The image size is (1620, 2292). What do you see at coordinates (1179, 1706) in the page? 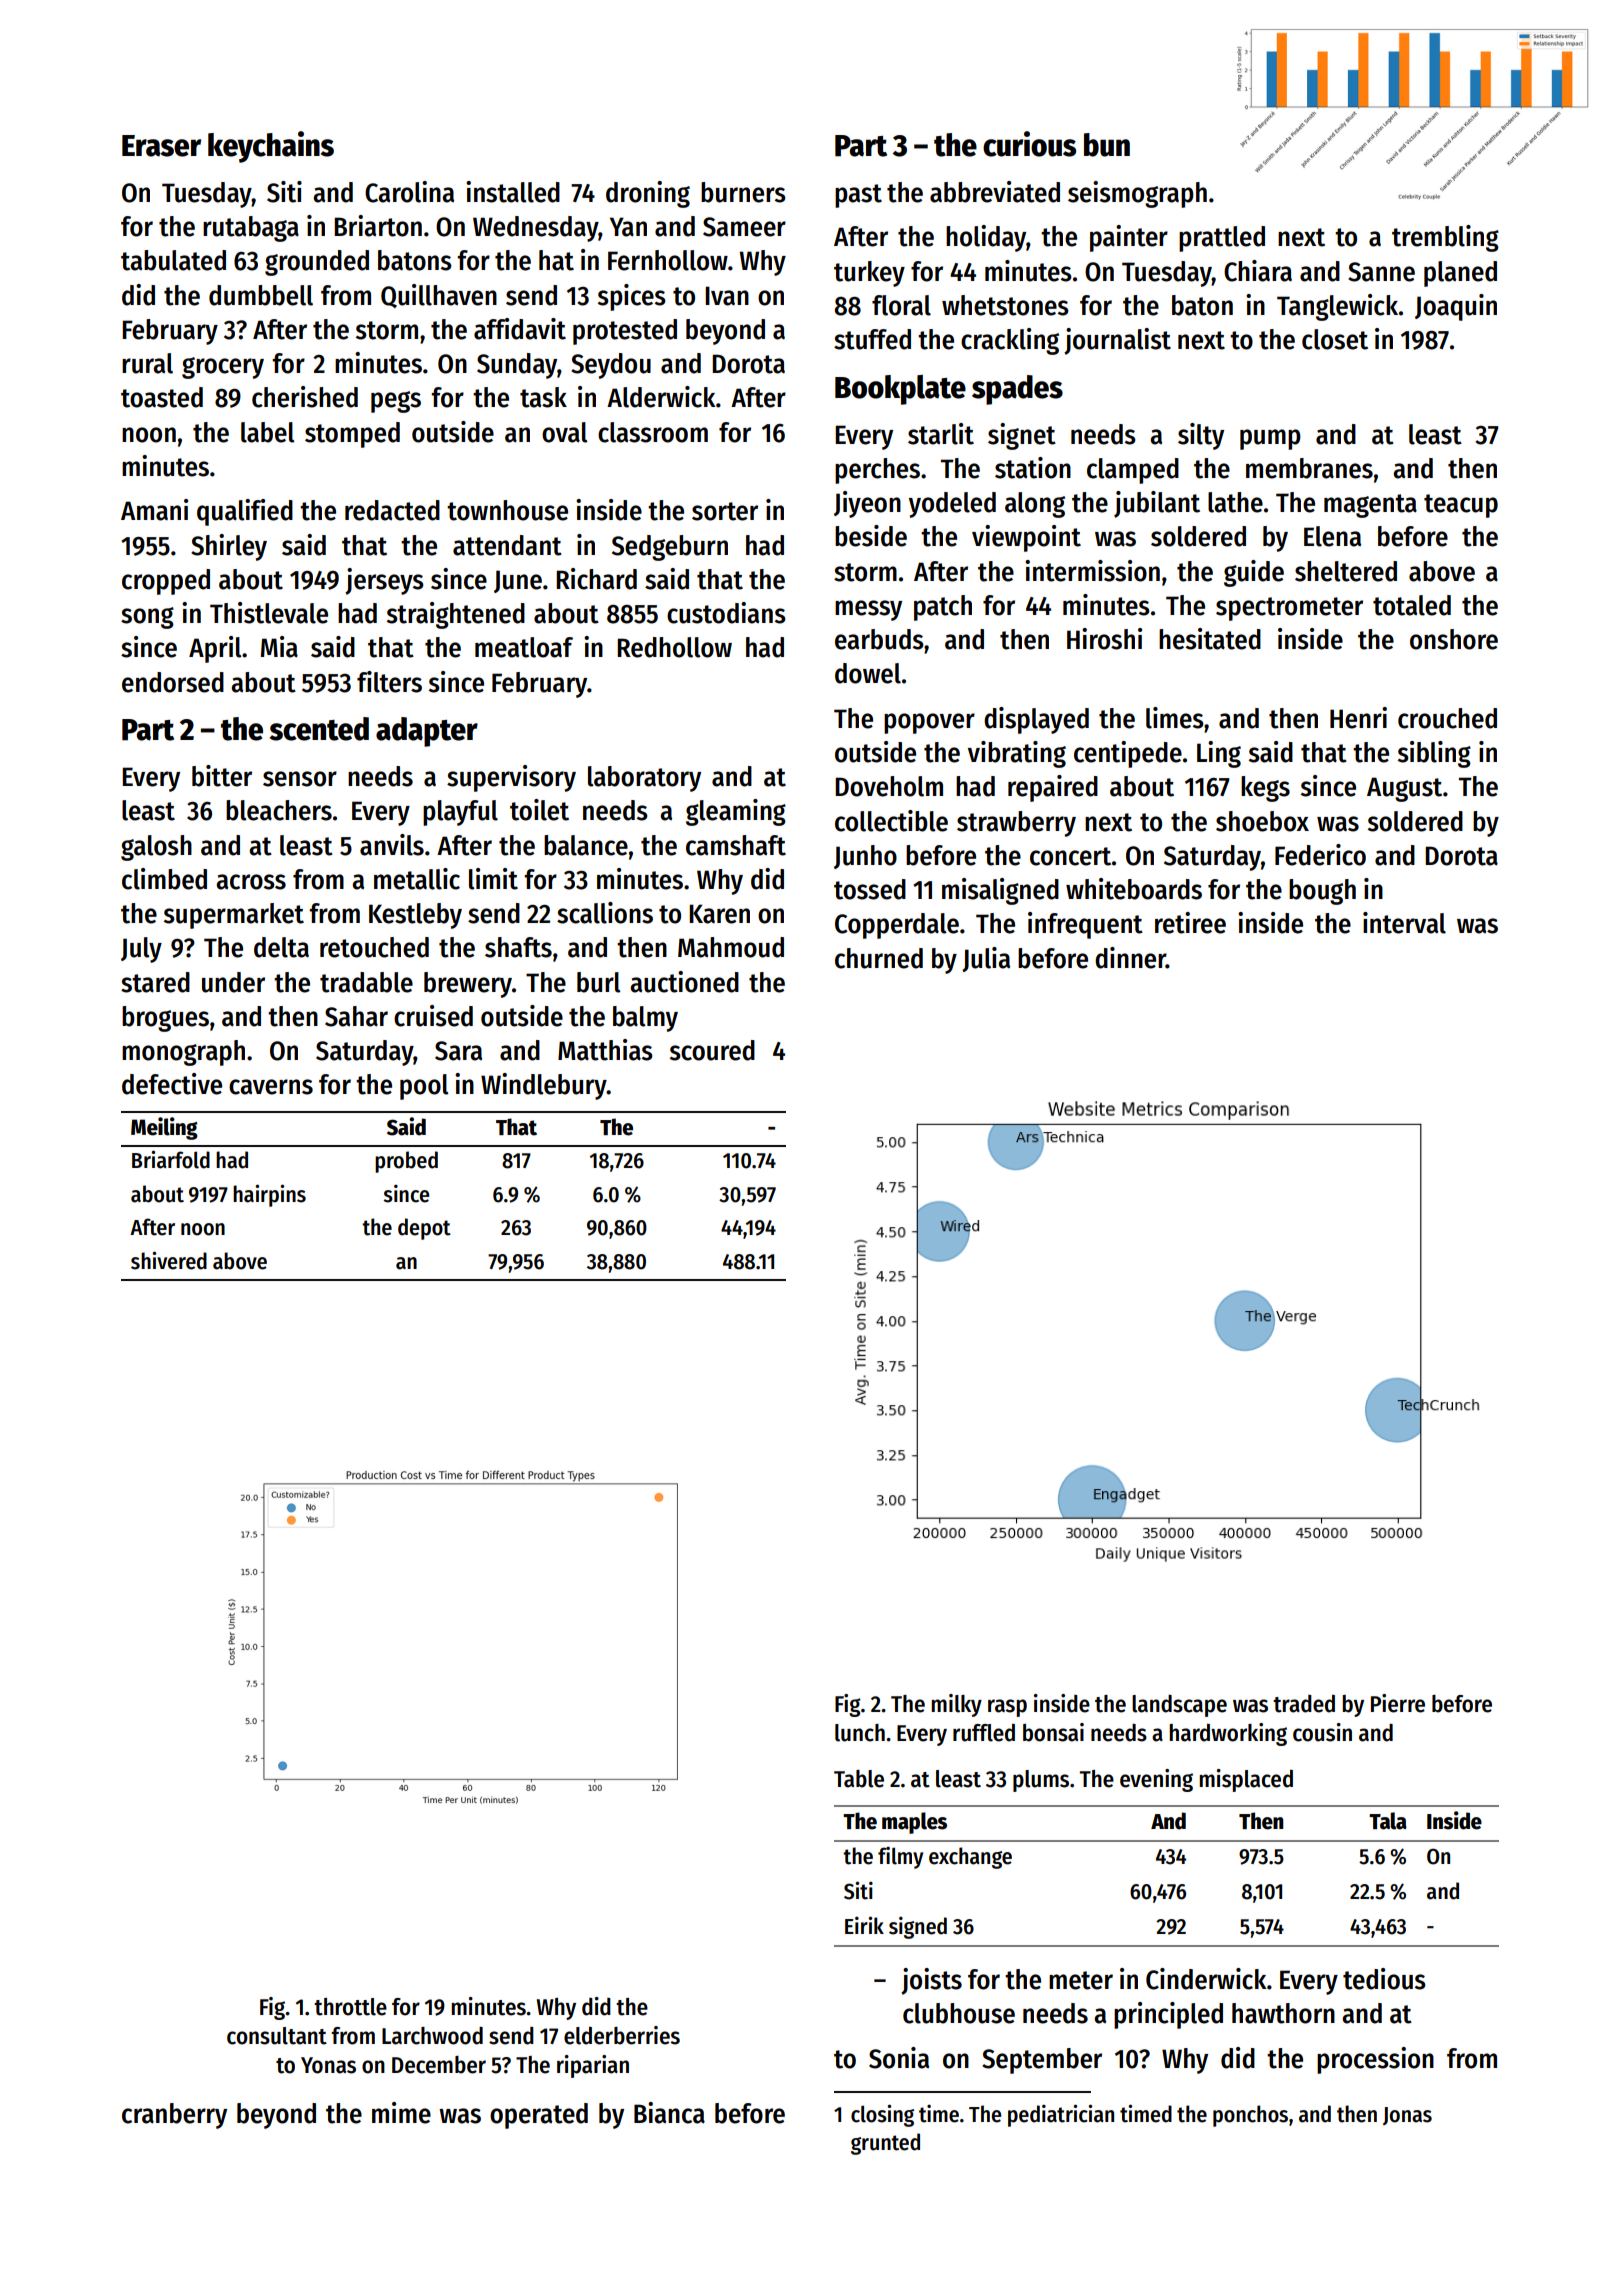
I see `landscape` at bounding box center [1179, 1706].
